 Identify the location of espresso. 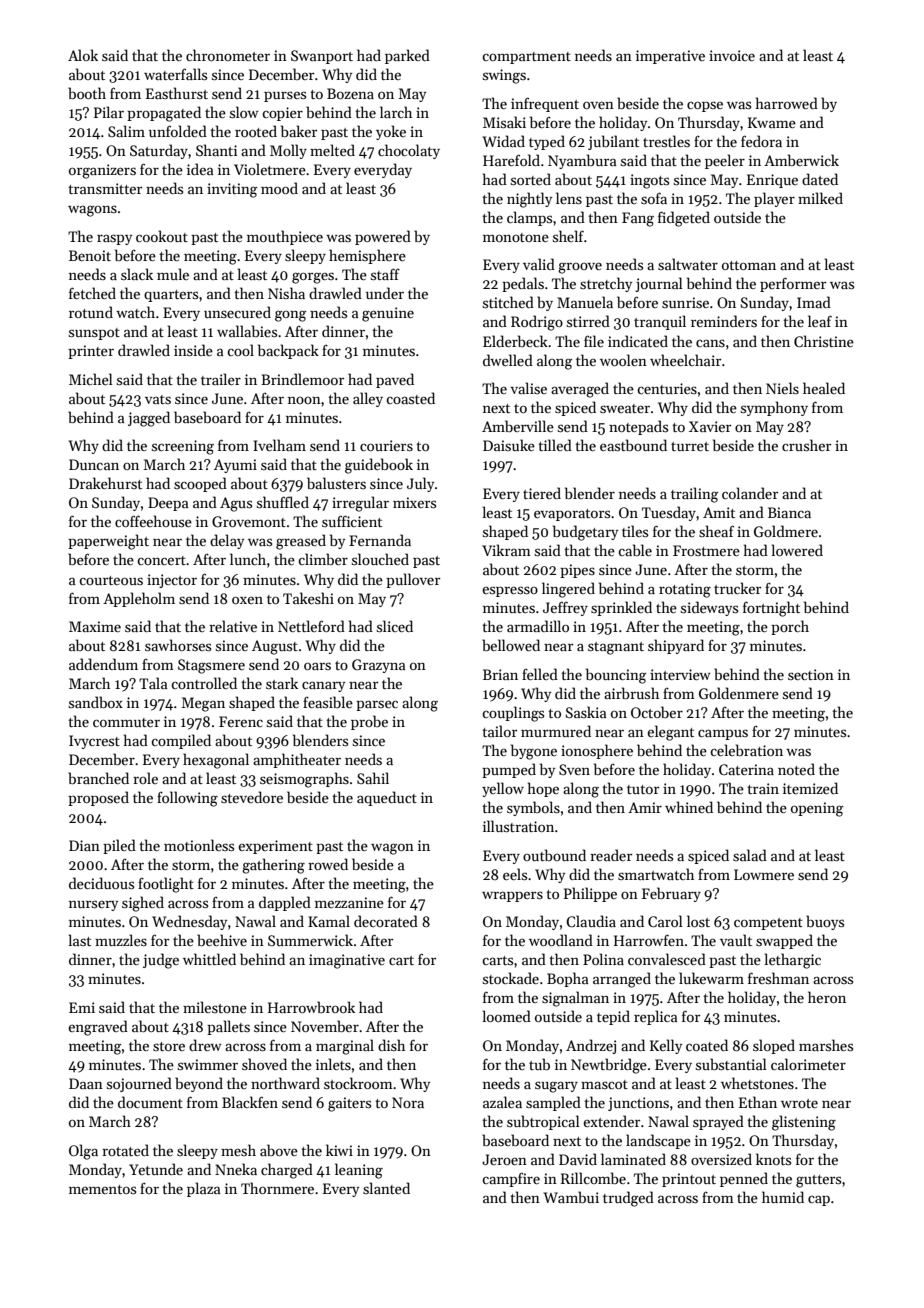
(510, 591).
